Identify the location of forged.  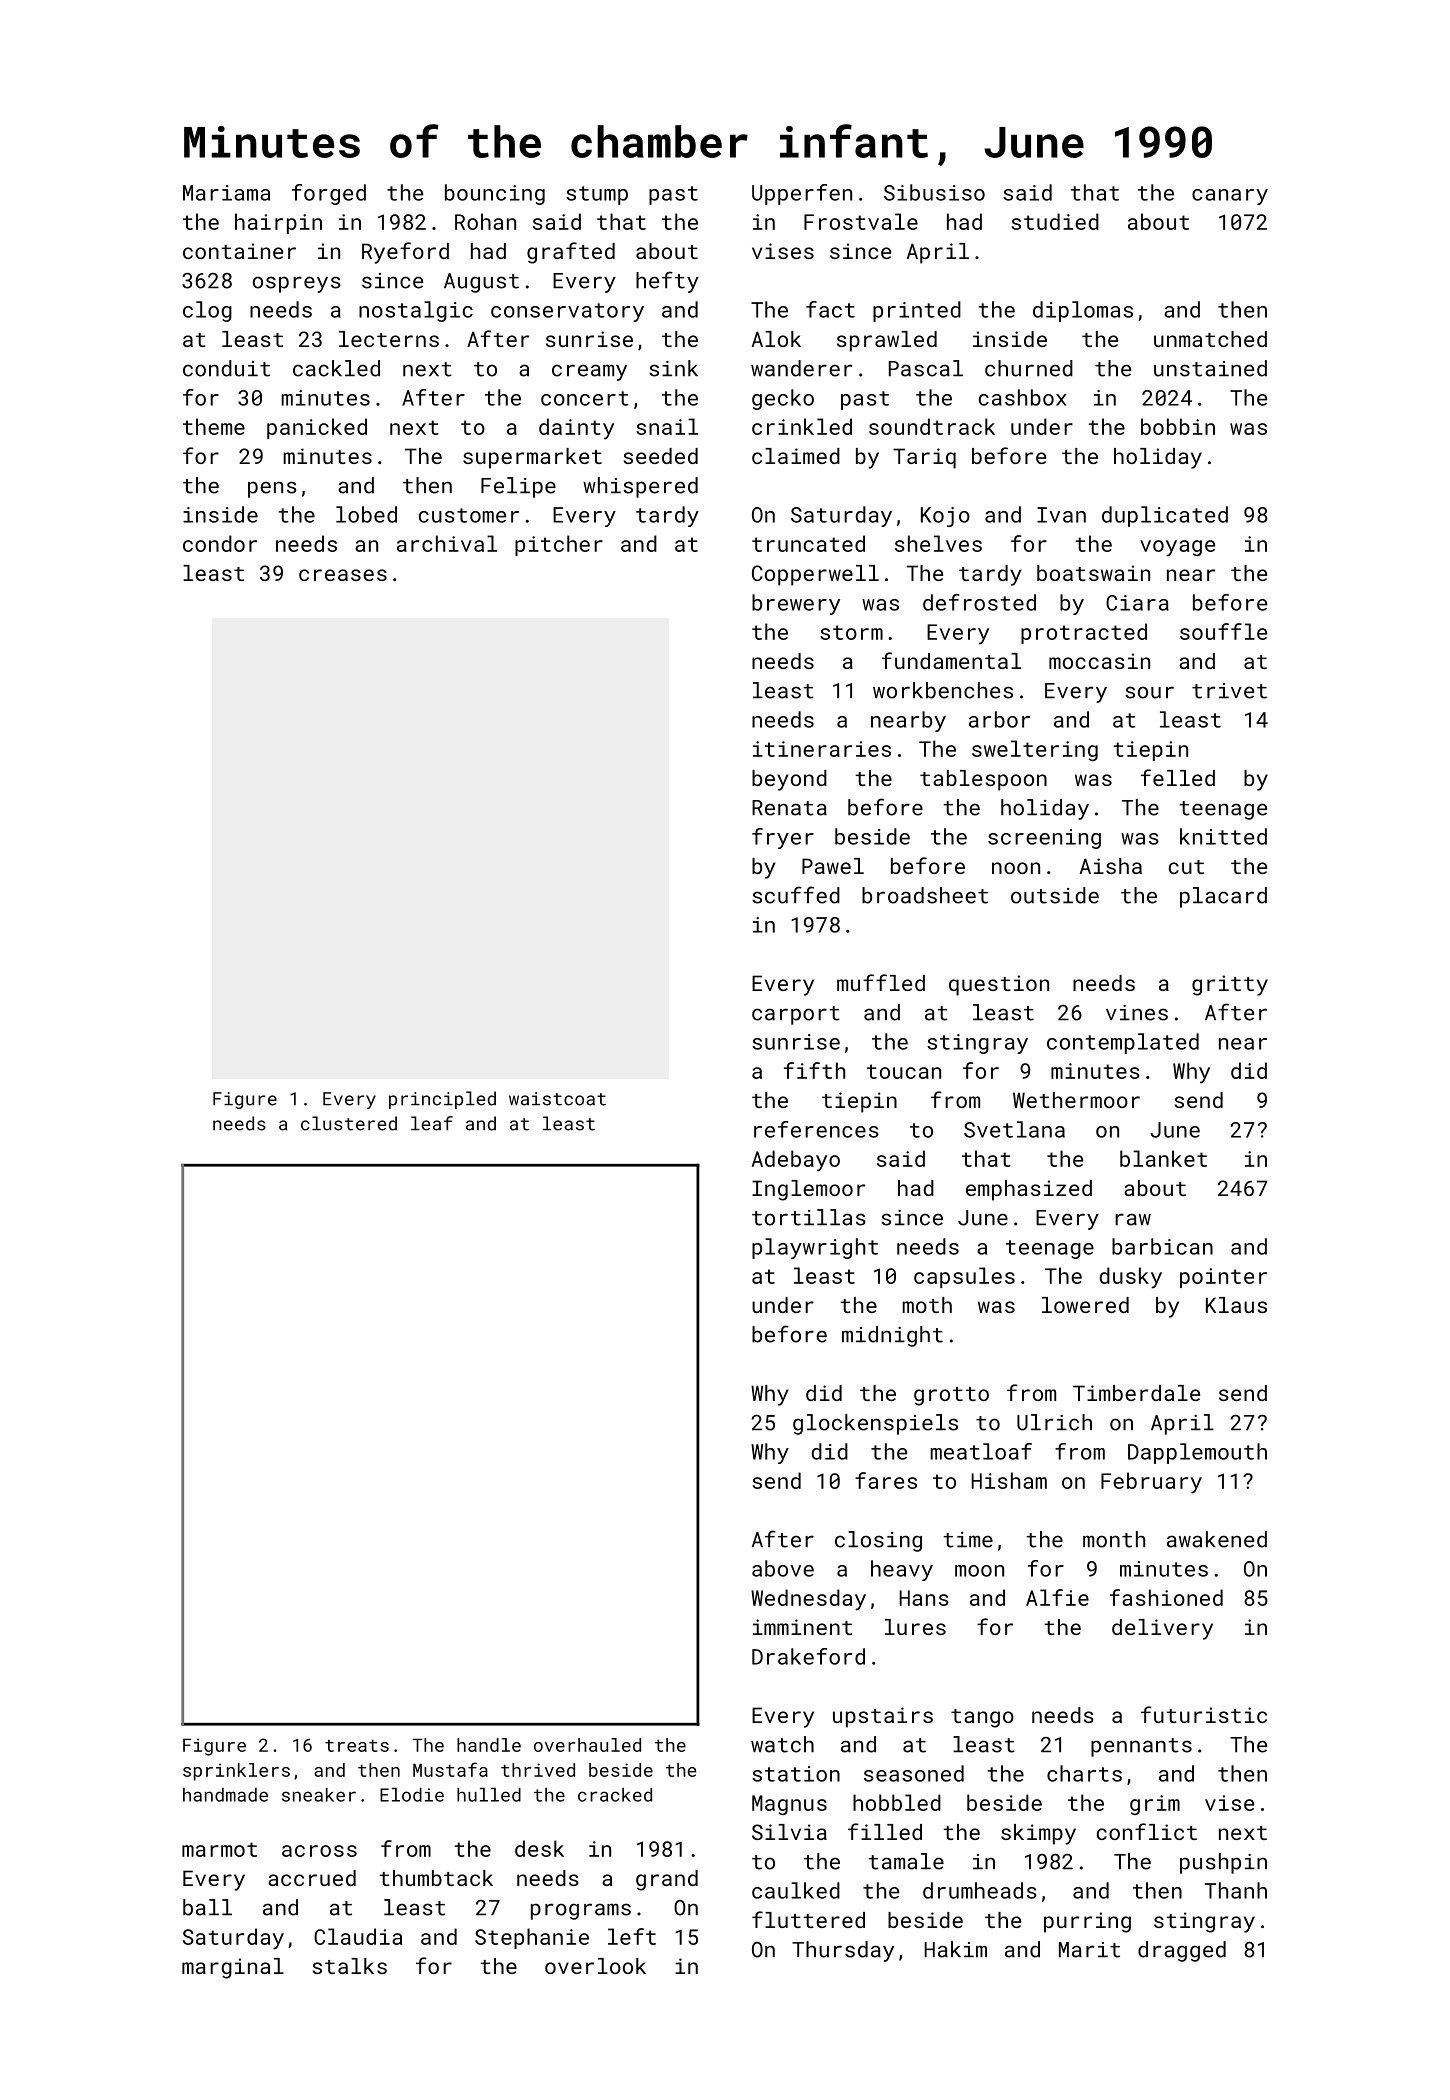
(329, 194).
